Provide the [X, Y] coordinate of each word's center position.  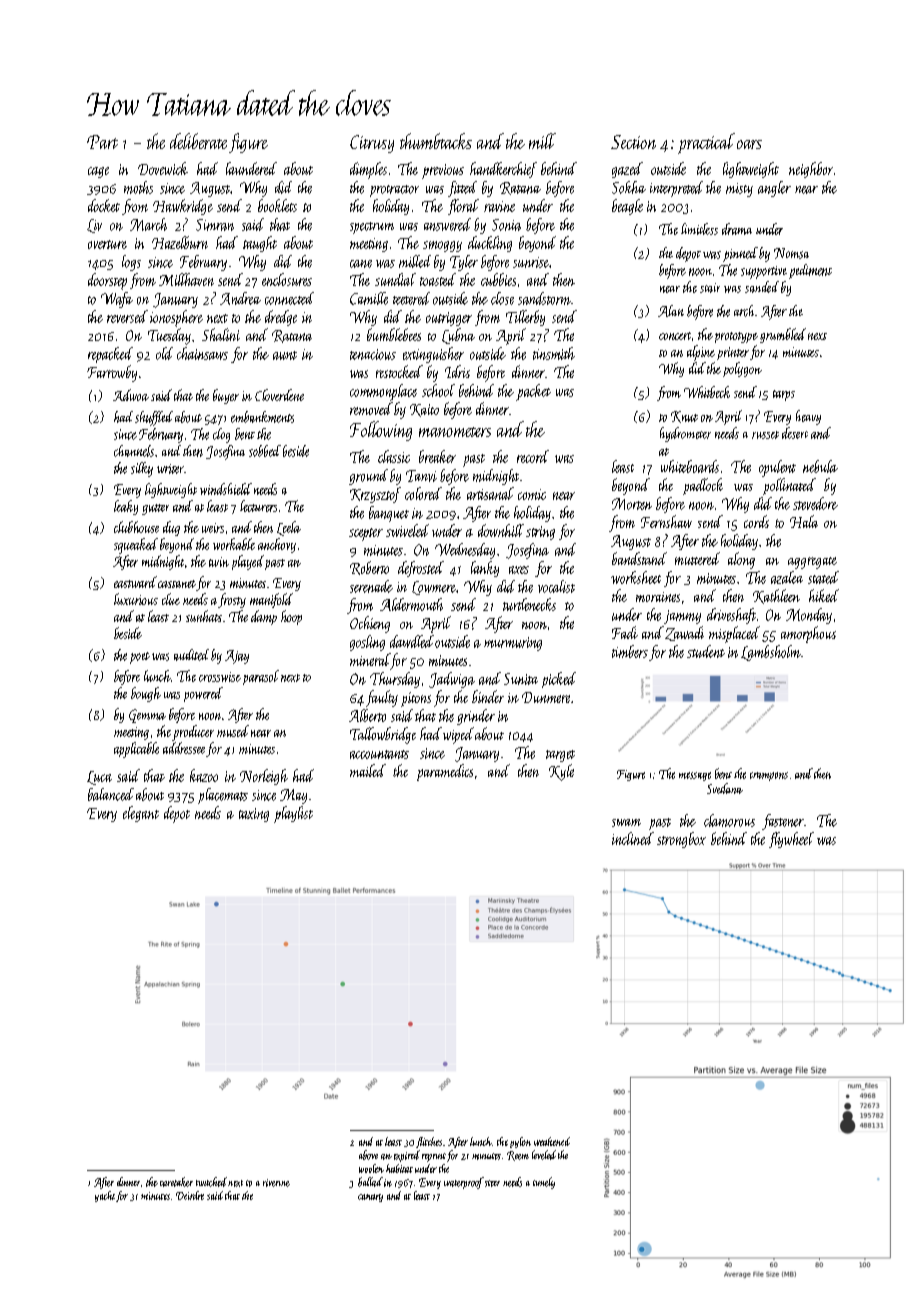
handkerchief [503, 170]
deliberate [198, 141]
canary [370, 1198]
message [695, 776]
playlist [293, 814]
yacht [105, 1196]
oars [749, 144]
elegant [141, 814]
